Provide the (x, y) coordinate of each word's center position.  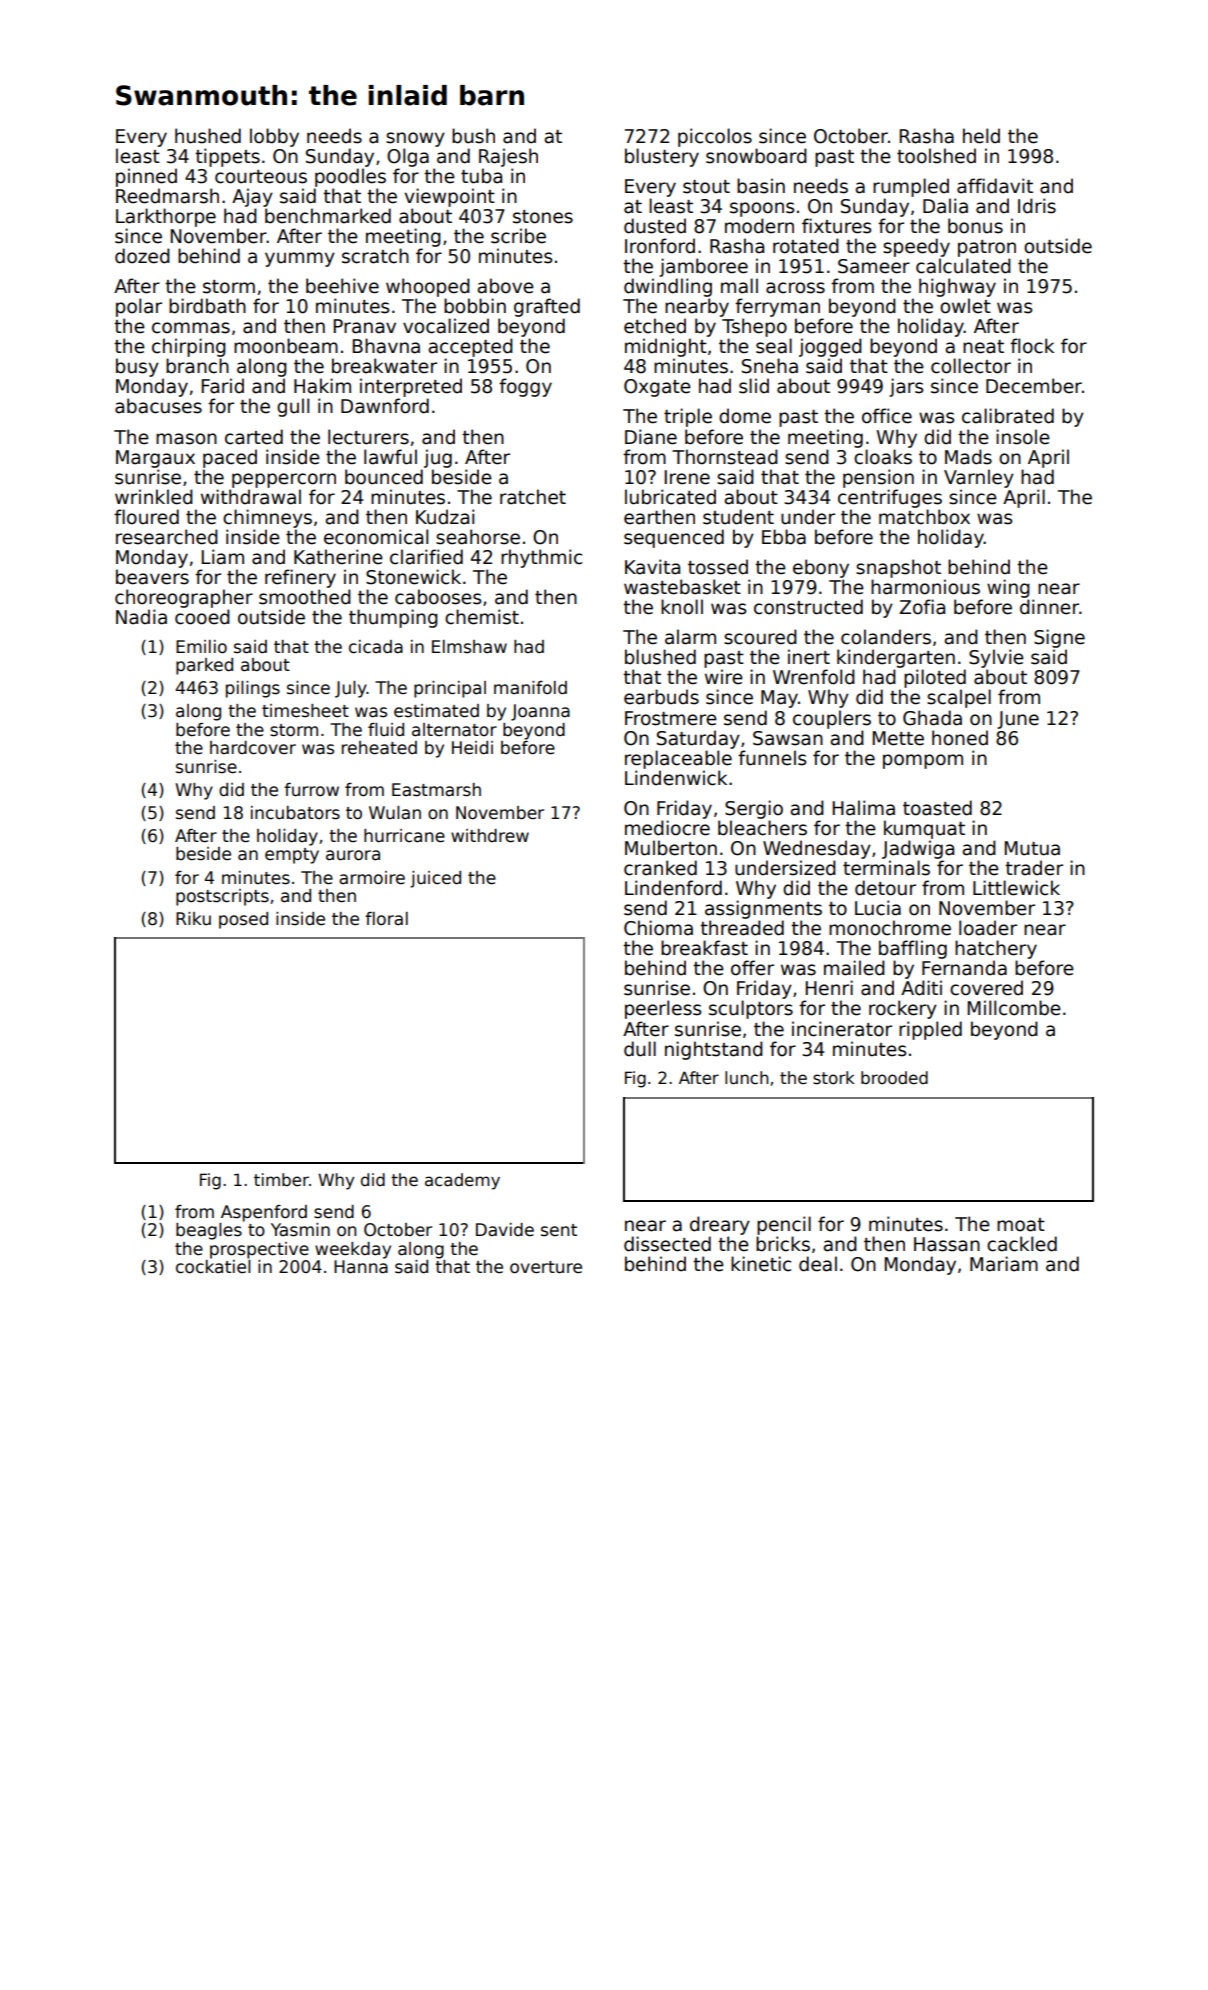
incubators (295, 813)
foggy (525, 387)
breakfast (704, 948)
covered (986, 988)
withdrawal (251, 497)
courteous (261, 177)
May (779, 699)
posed (243, 920)
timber (281, 1180)
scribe (518, 236)
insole (1023, 437)
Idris (1037, 206)
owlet (965, 306)
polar (139, 307)
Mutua (1032, 848)
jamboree (703, 267)
